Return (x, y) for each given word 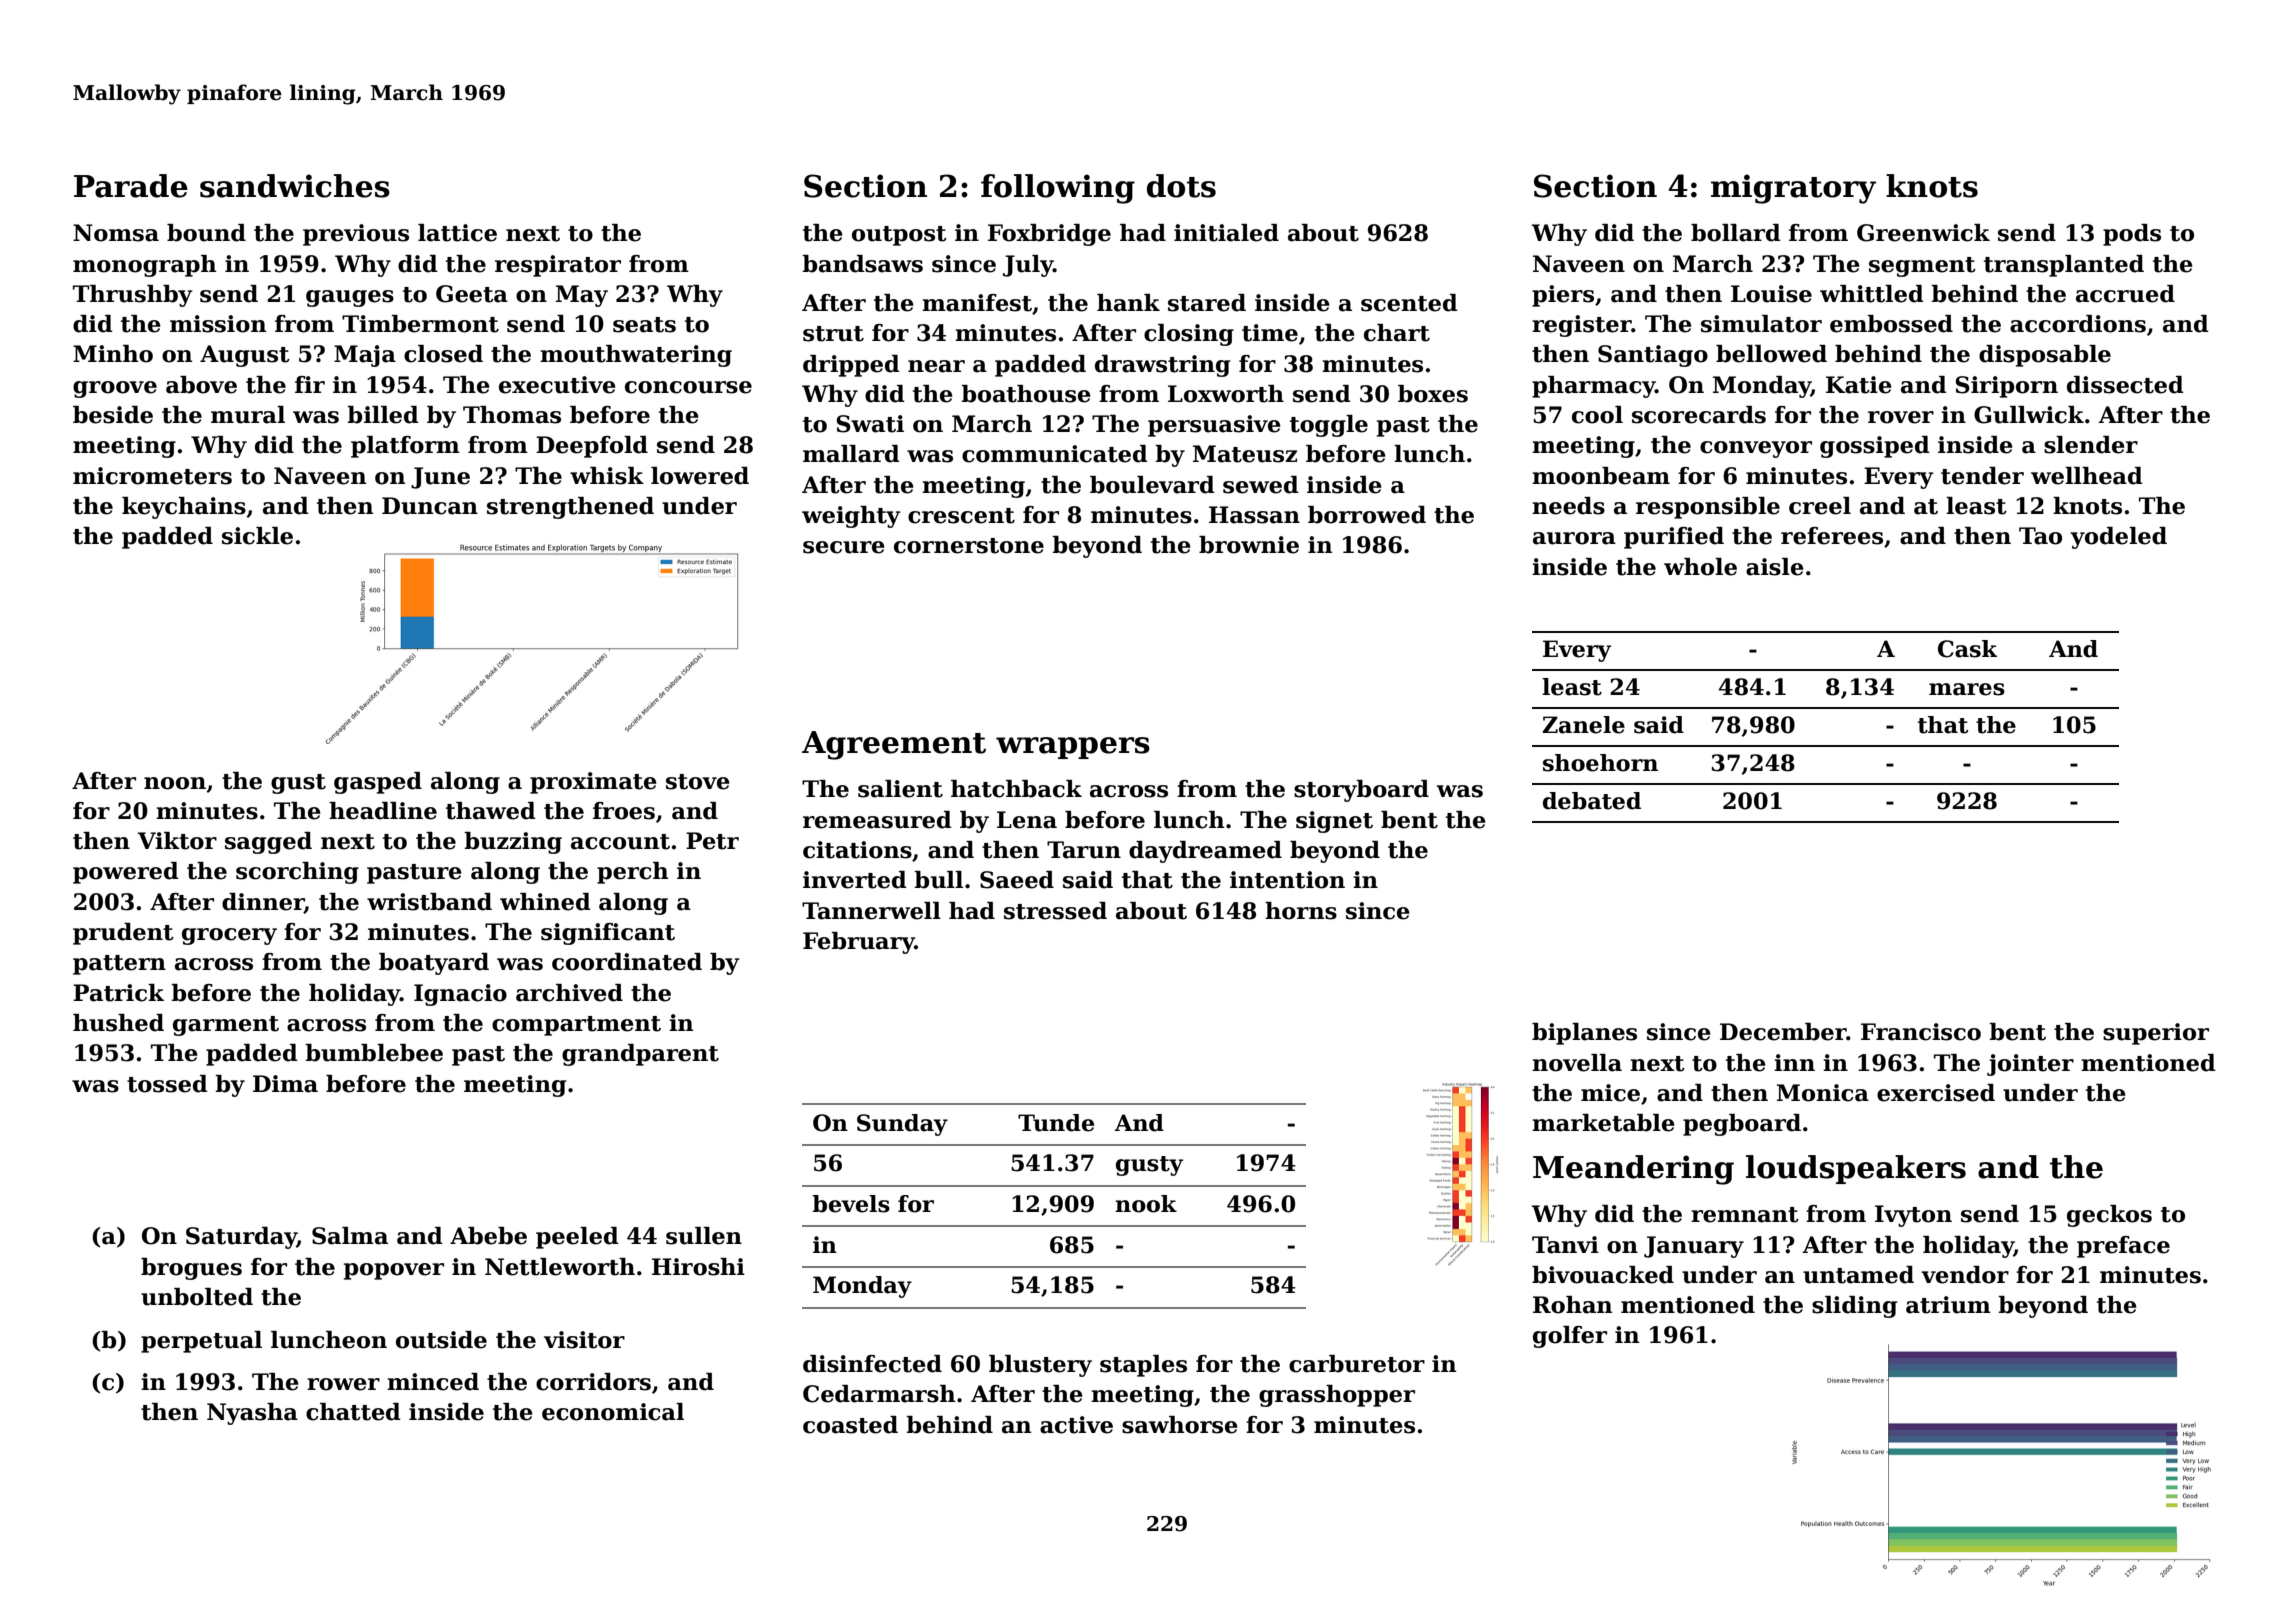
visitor (584, 1340)
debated (1592, 801)
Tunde (1056, 1123)
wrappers (1073, 748)
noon (175, 783)
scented (1409, 303)
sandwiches (295, 186)
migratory (1793, 189)
